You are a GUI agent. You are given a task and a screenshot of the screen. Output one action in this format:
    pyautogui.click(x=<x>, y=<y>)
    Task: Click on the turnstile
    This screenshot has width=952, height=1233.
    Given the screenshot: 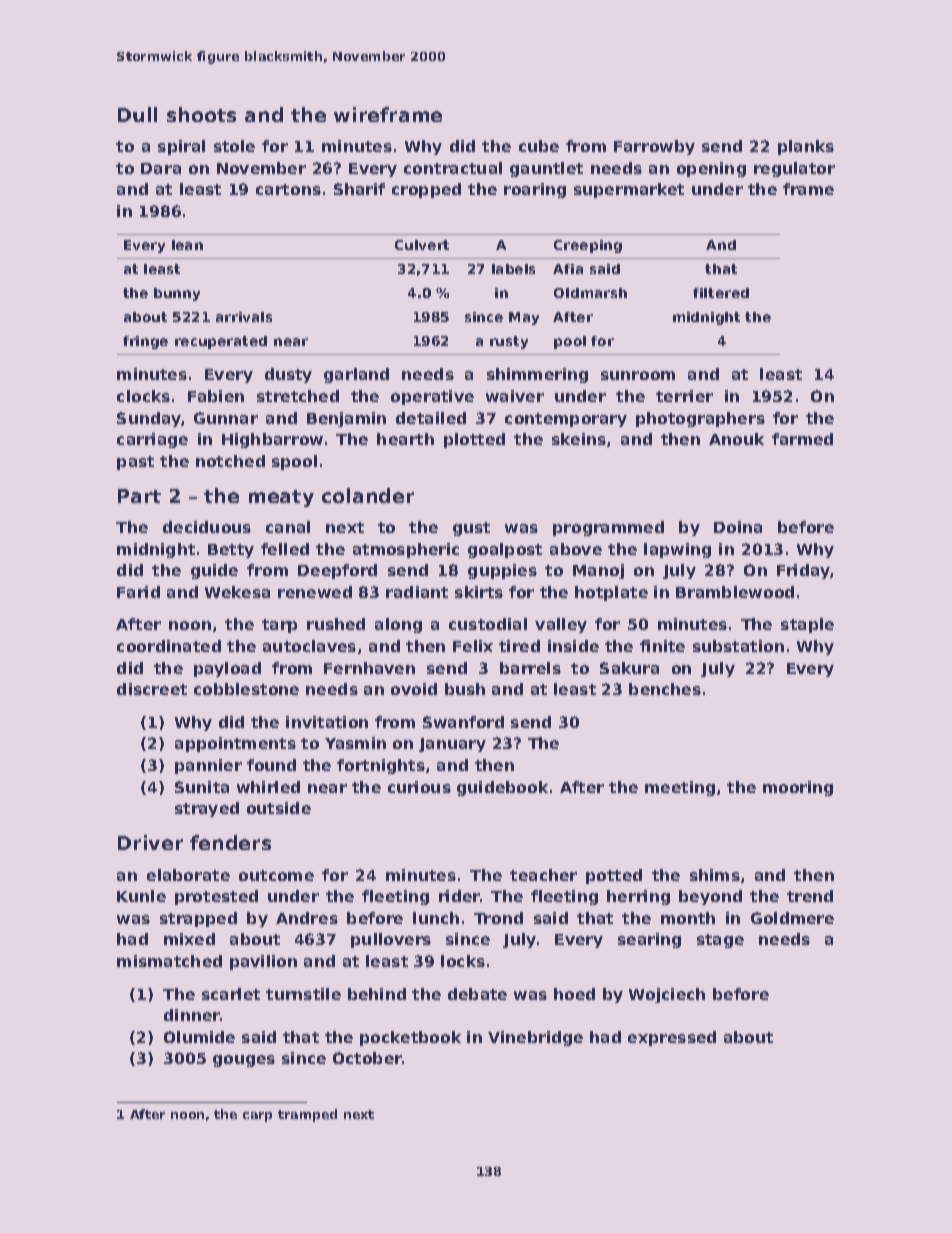 What is the action you would take?
    pyautogui.click(x=303, y=994)
